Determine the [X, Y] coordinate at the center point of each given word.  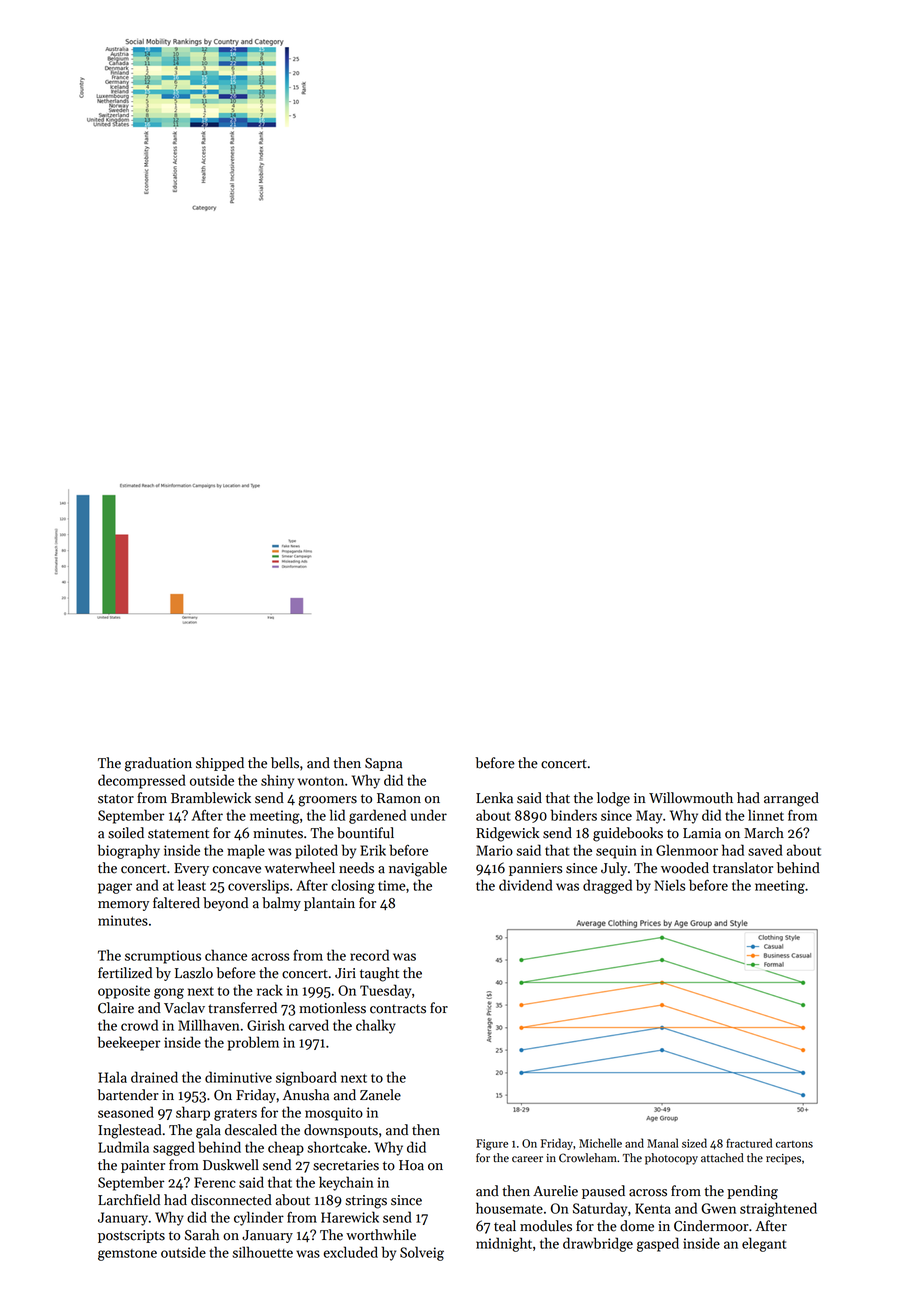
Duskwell [231, 1165]
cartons [794, 1144]
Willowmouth [691, 798]
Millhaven [208, 1025]
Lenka [494, 798]
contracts [398, 1009]
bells [285, 763]
